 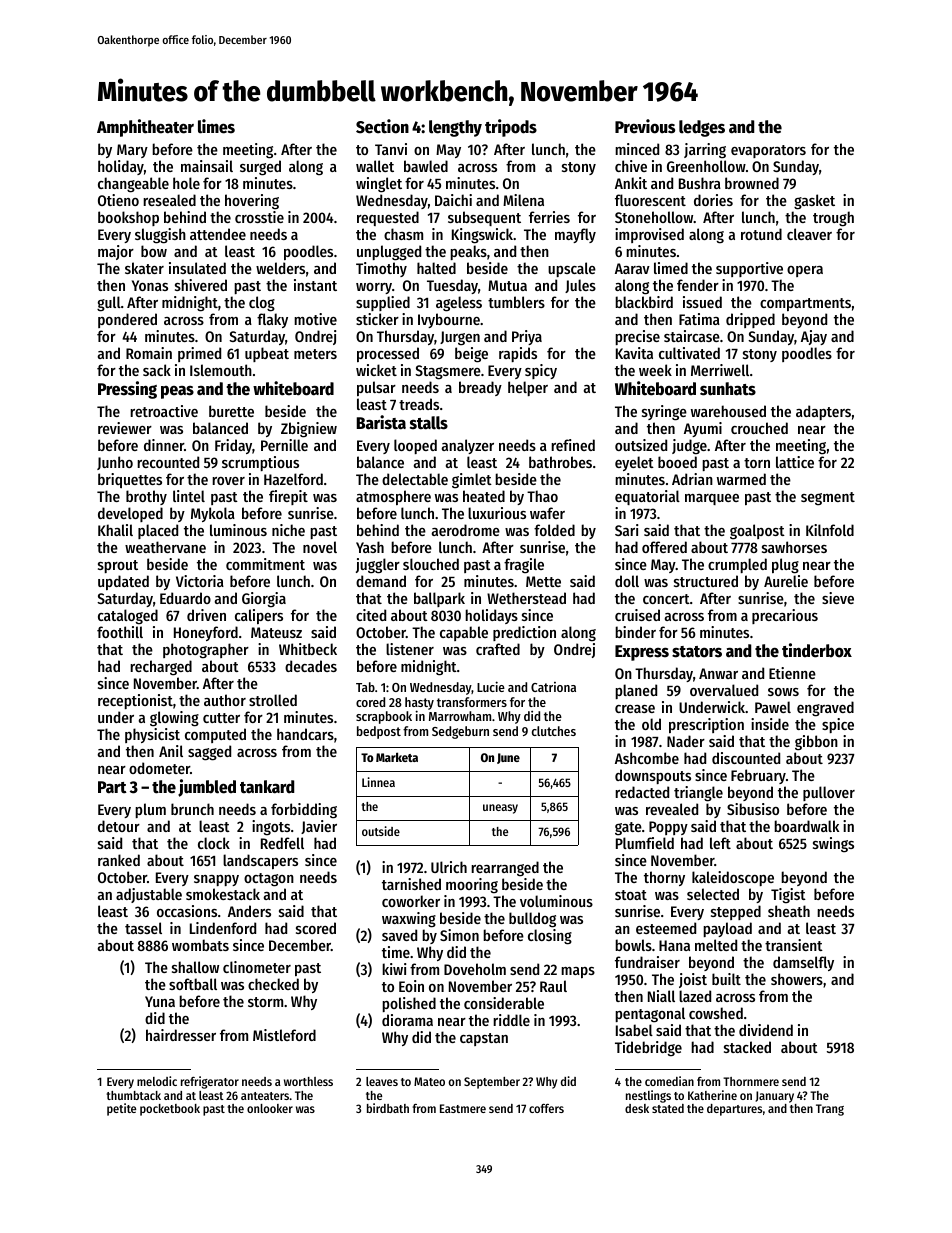 What do you see at coordinates (550, 937) in the screenshot?
I see `closing` at bounding box center [550, 937].
